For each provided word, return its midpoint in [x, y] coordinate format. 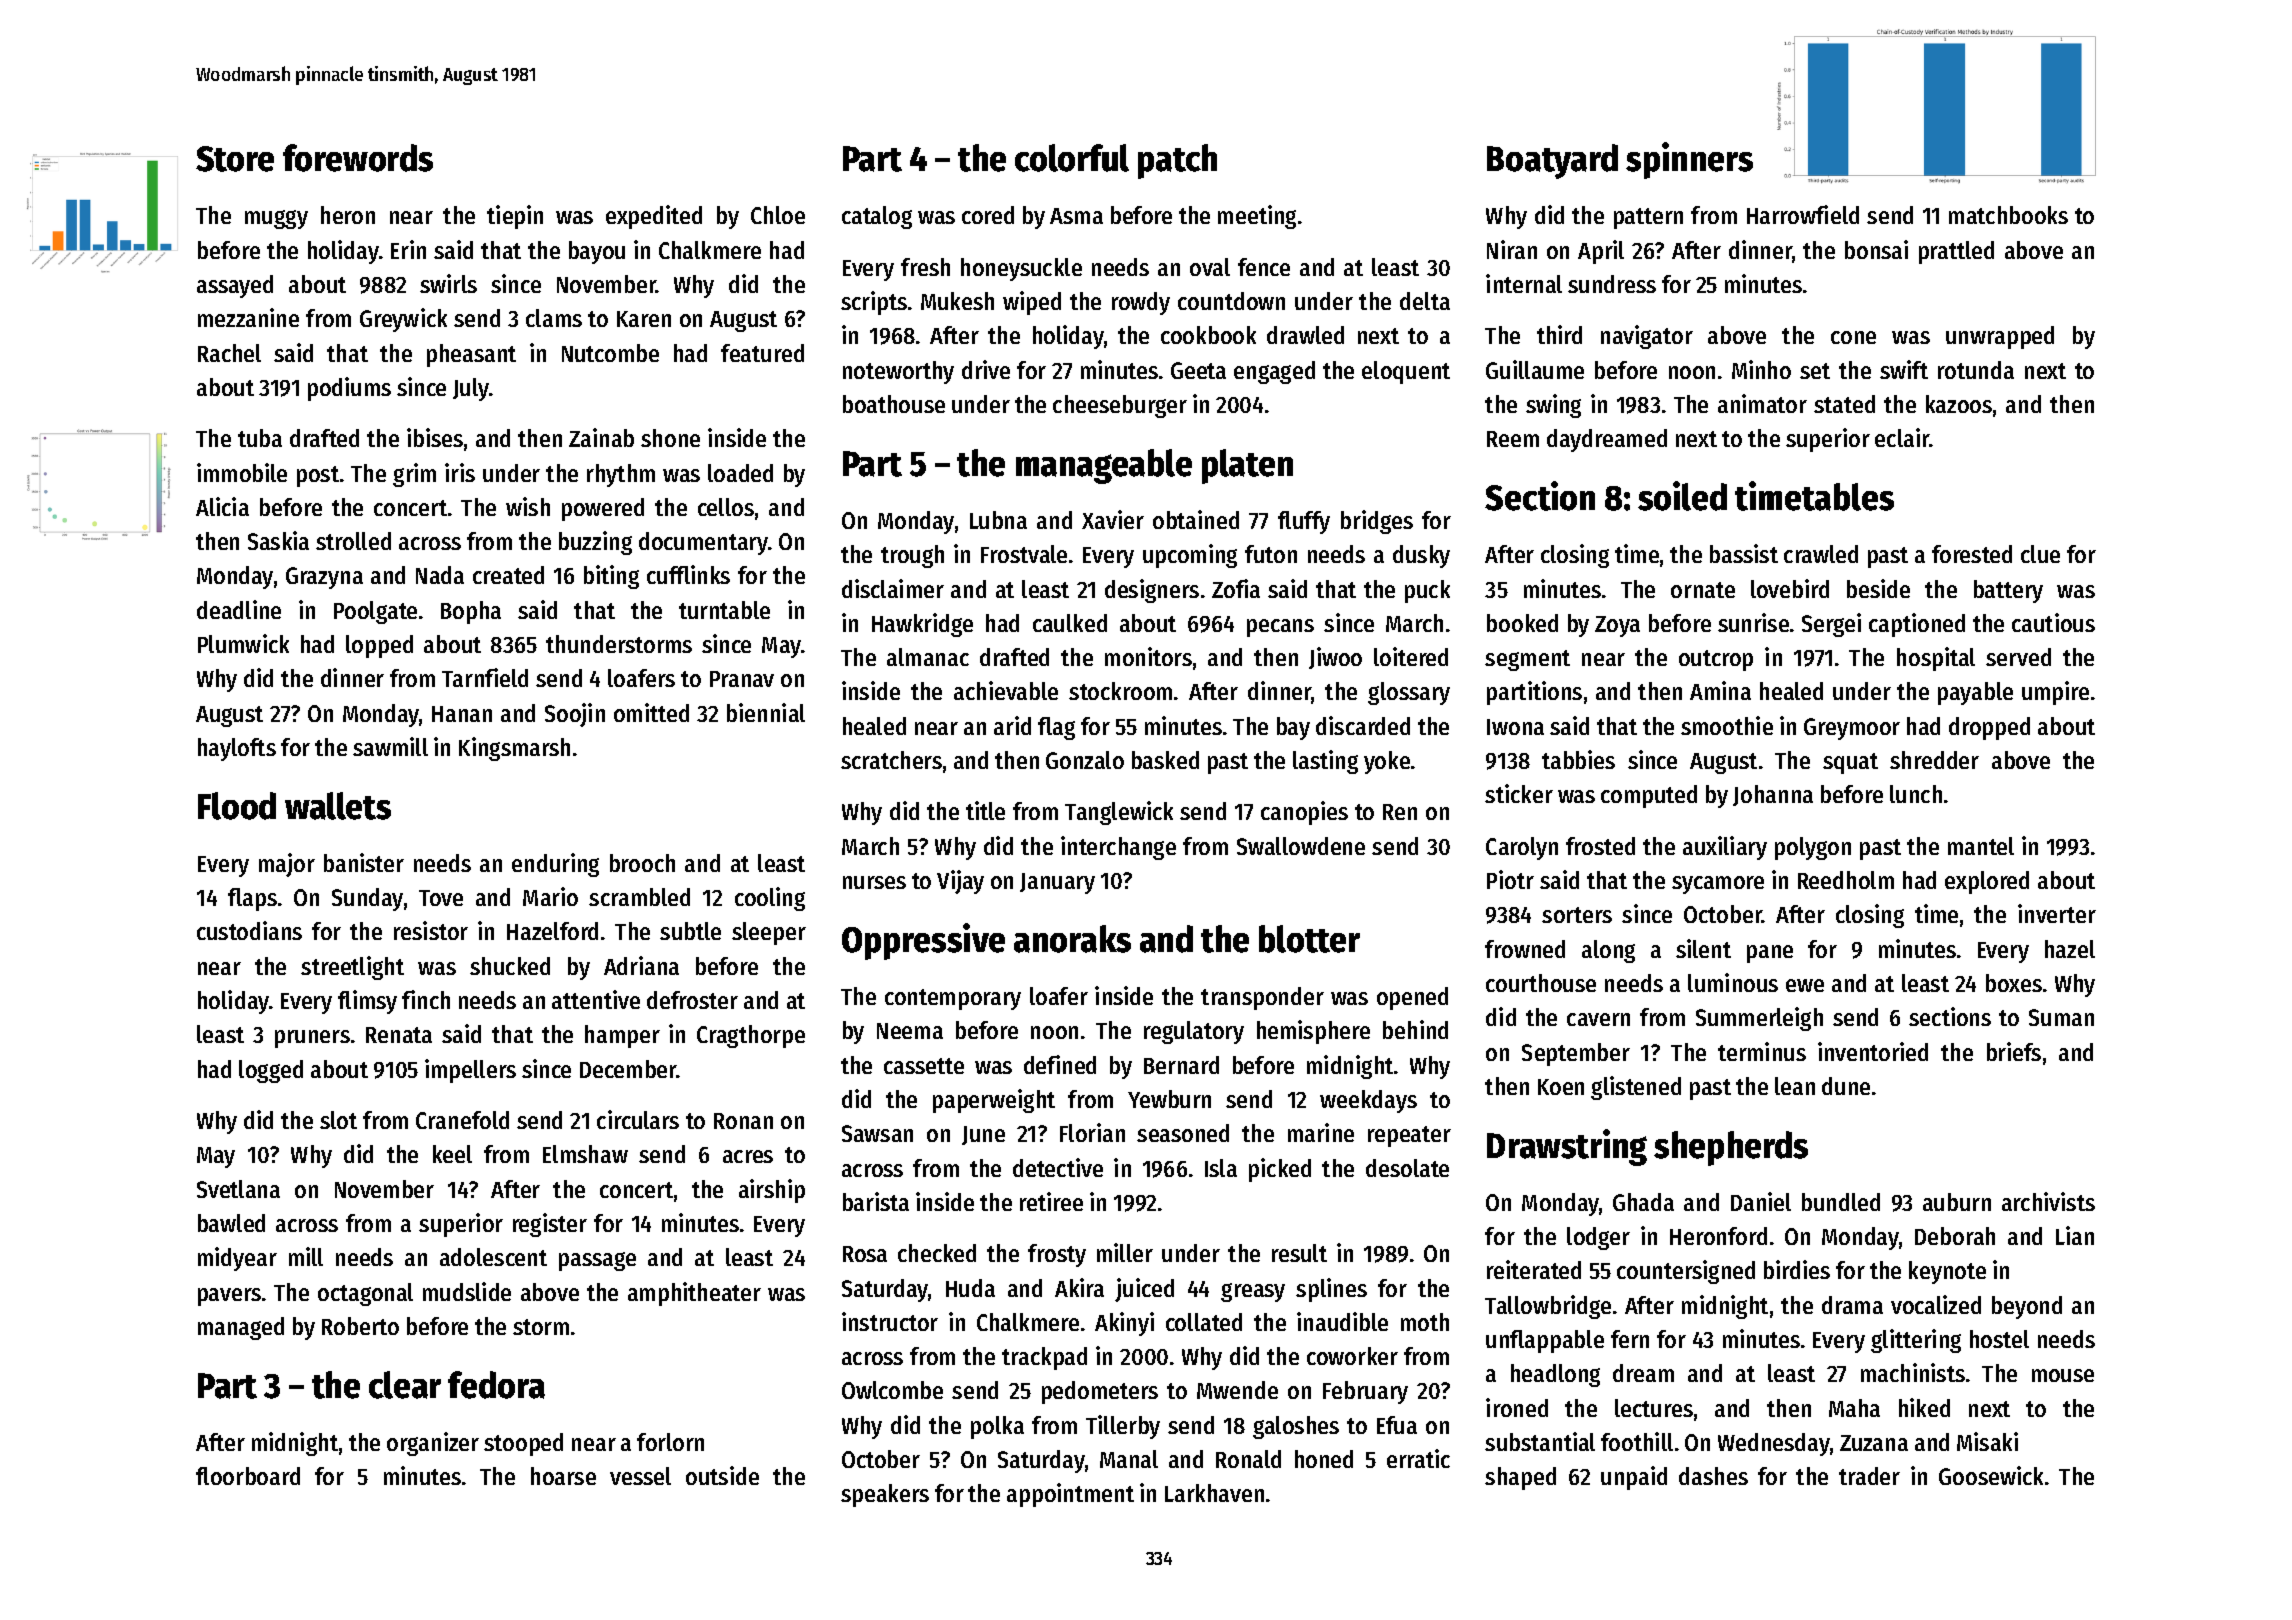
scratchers [891, 760]
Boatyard [1552, 161]
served [2018, 657]
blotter [1309, 939]
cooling [770, 899]
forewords [358, 158]
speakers [885, 1495]
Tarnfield [485, 677]
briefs [2014, 1051]
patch [1177, 161]
